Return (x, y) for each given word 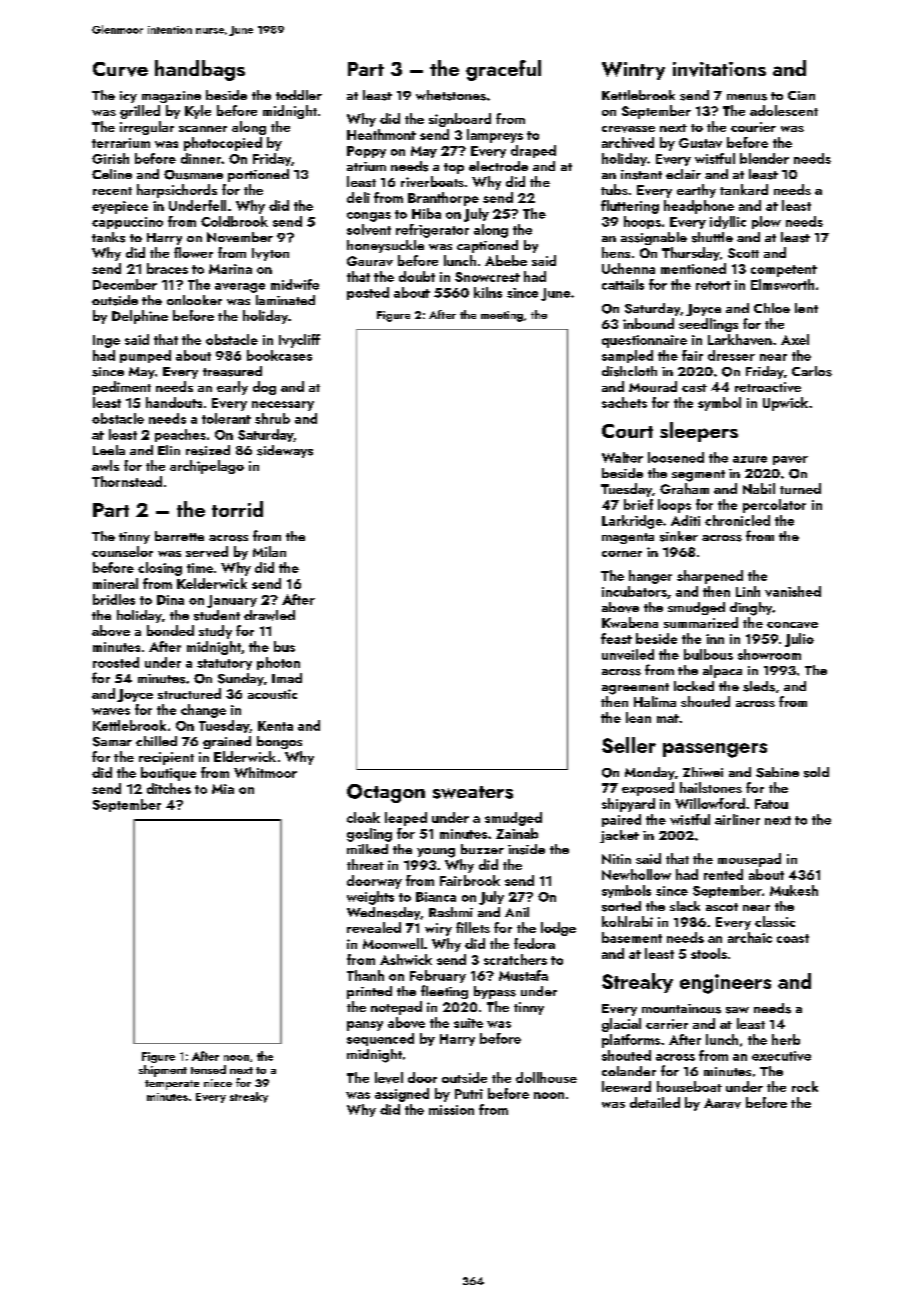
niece (218, 1083)
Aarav (722, 1103)
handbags (200, 70)
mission (451, 1110)
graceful (503, 70)
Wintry (633, 71)
